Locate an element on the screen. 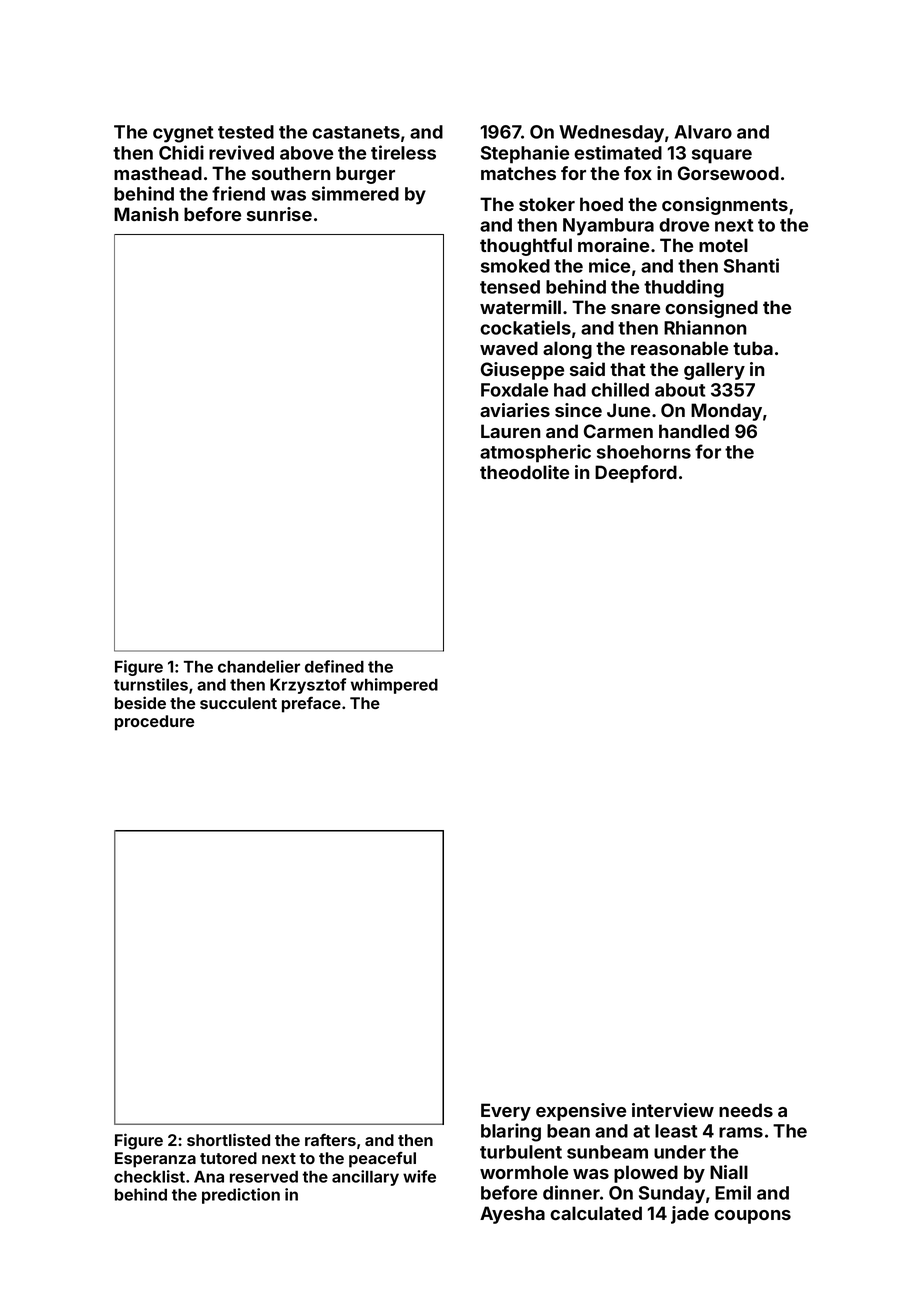 Image resolution: width=924 pixels, height=1308 pixels. reserved is located at coordinates (264, 1177).
